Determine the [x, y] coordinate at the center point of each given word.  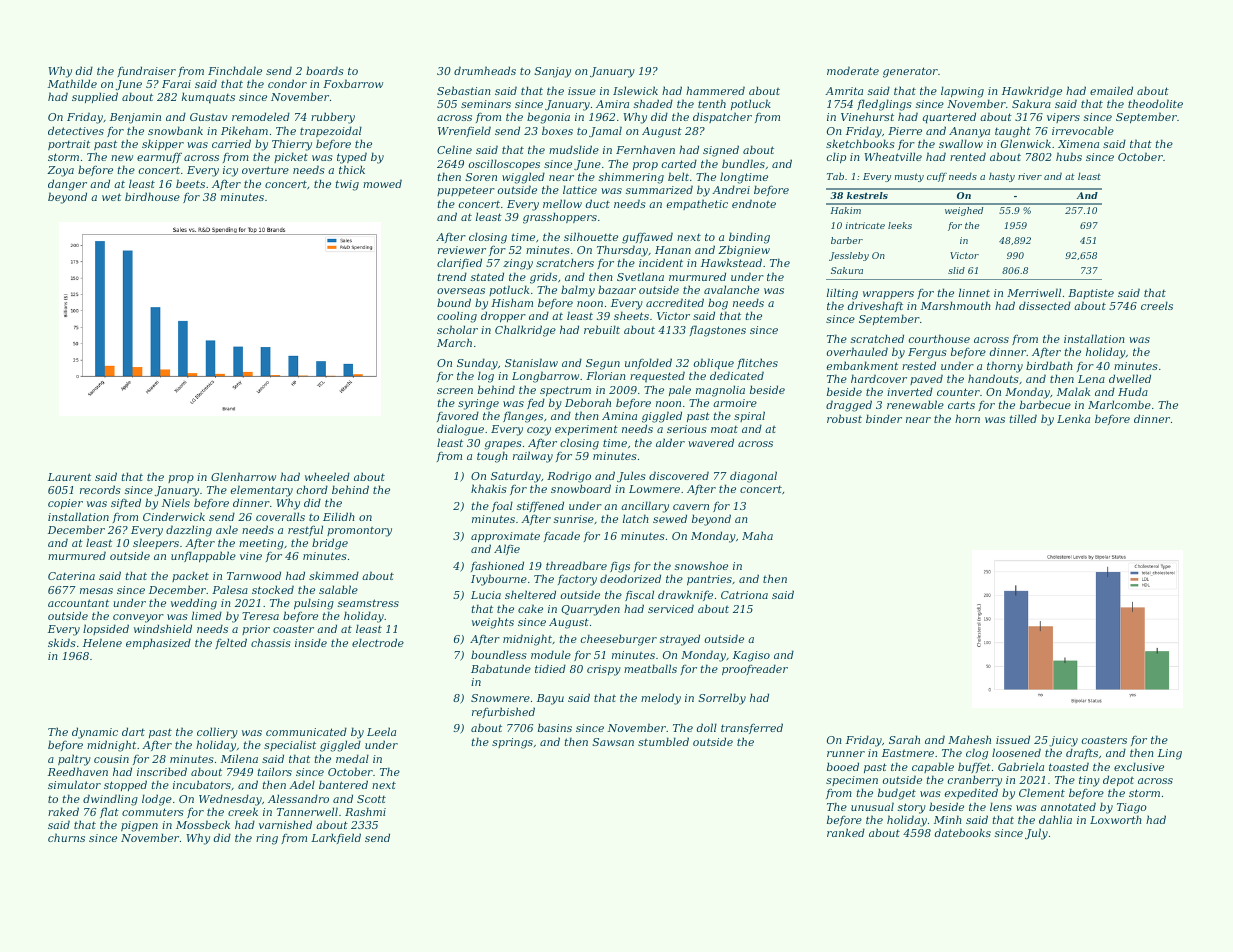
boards [325, 70]
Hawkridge [1032, 92]
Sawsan [613, 742]
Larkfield [336, 838]
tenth [712, 103]
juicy [1063, 741]
